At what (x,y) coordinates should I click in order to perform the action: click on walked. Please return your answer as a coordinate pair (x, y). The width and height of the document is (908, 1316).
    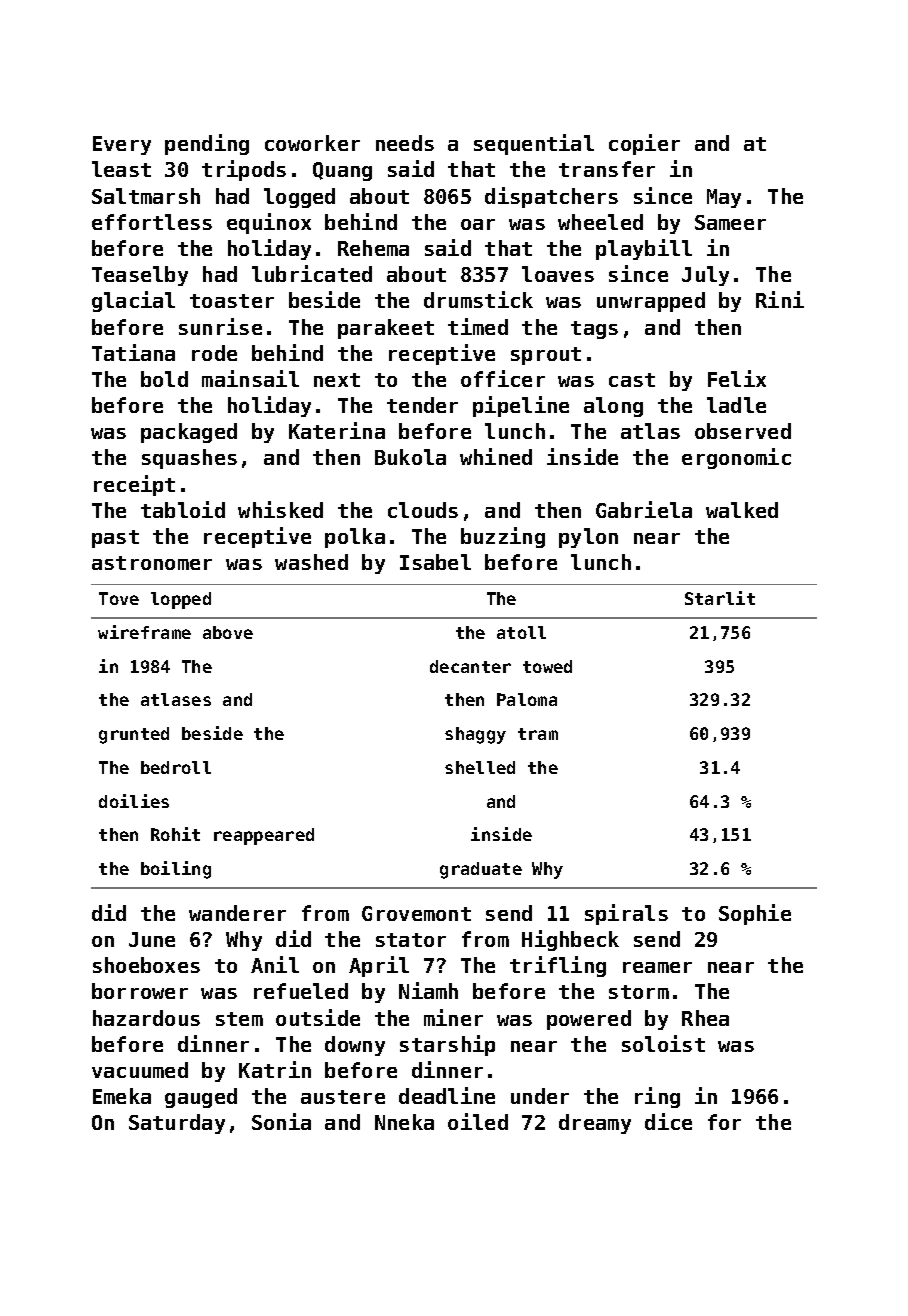
    Looking at the image, I should click on (742, 510).
